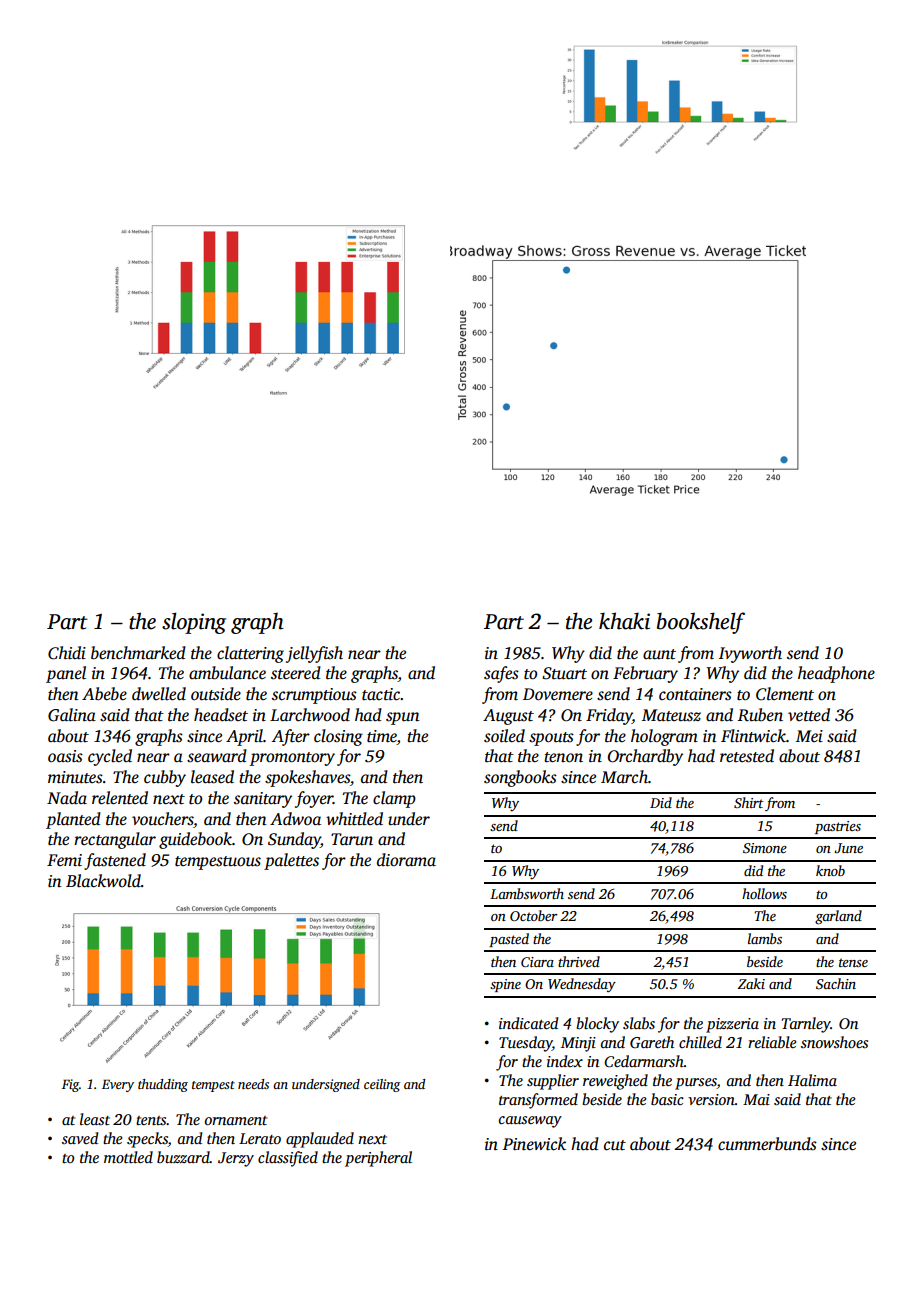  What do you see at coordinates (128, 1157) in the screenshot?
I see `mottled` at bounding box center [128, 1157].
